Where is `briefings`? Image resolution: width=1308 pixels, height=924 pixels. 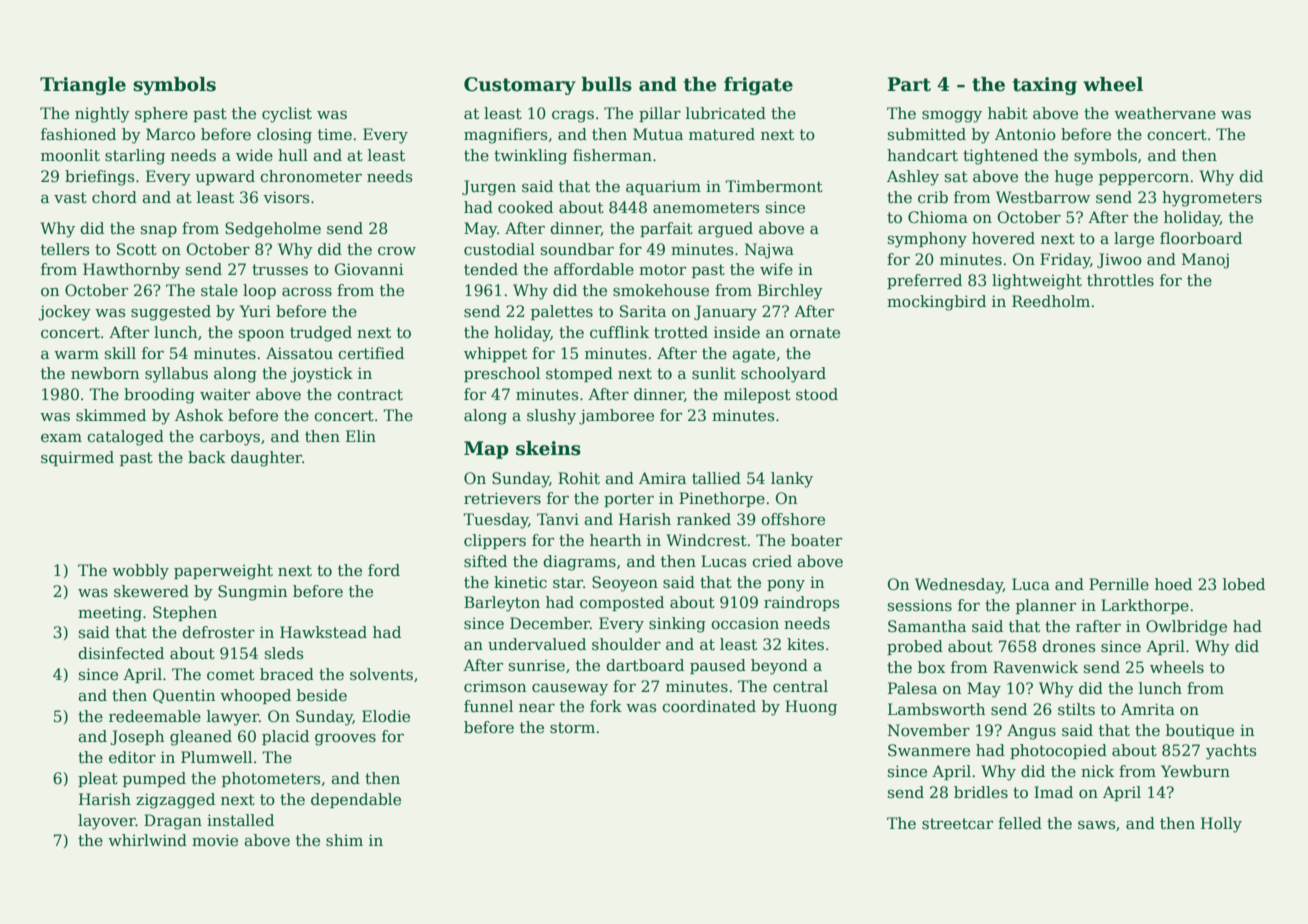
briefings is located at coordinates (99, 178).
